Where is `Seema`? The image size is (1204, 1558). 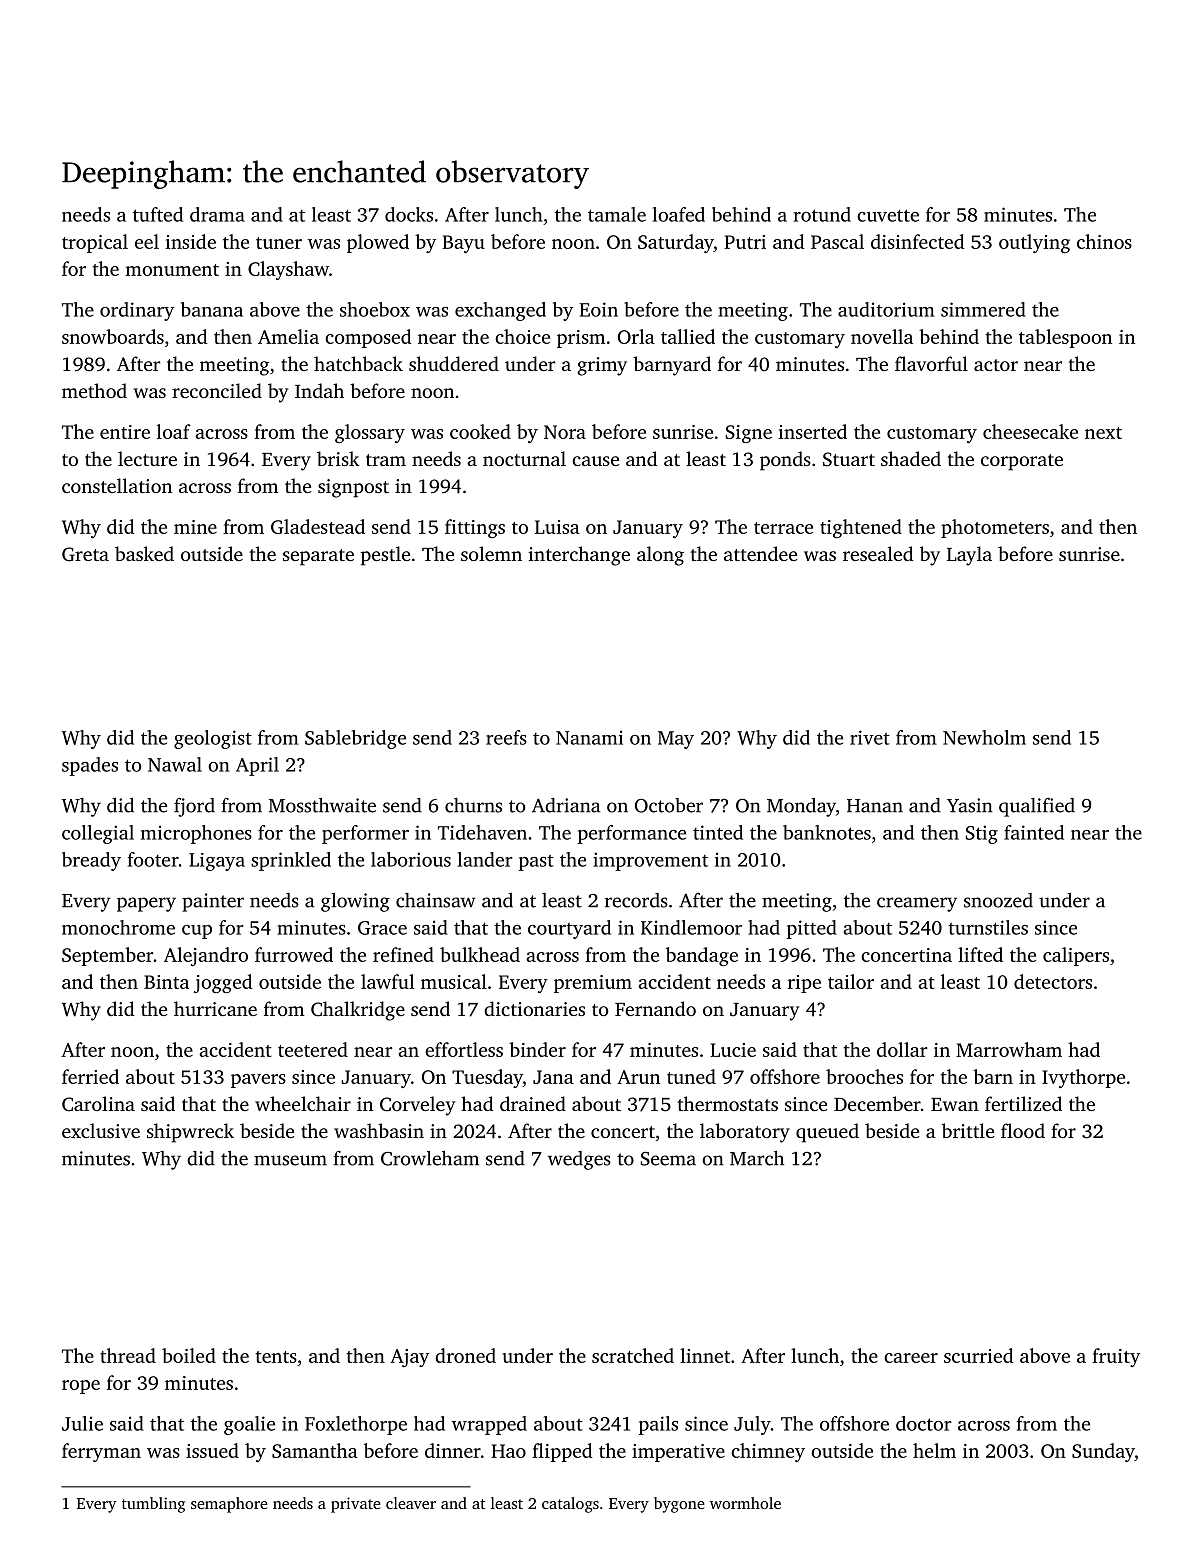
Seema is located at coordinates (668, 1159).
